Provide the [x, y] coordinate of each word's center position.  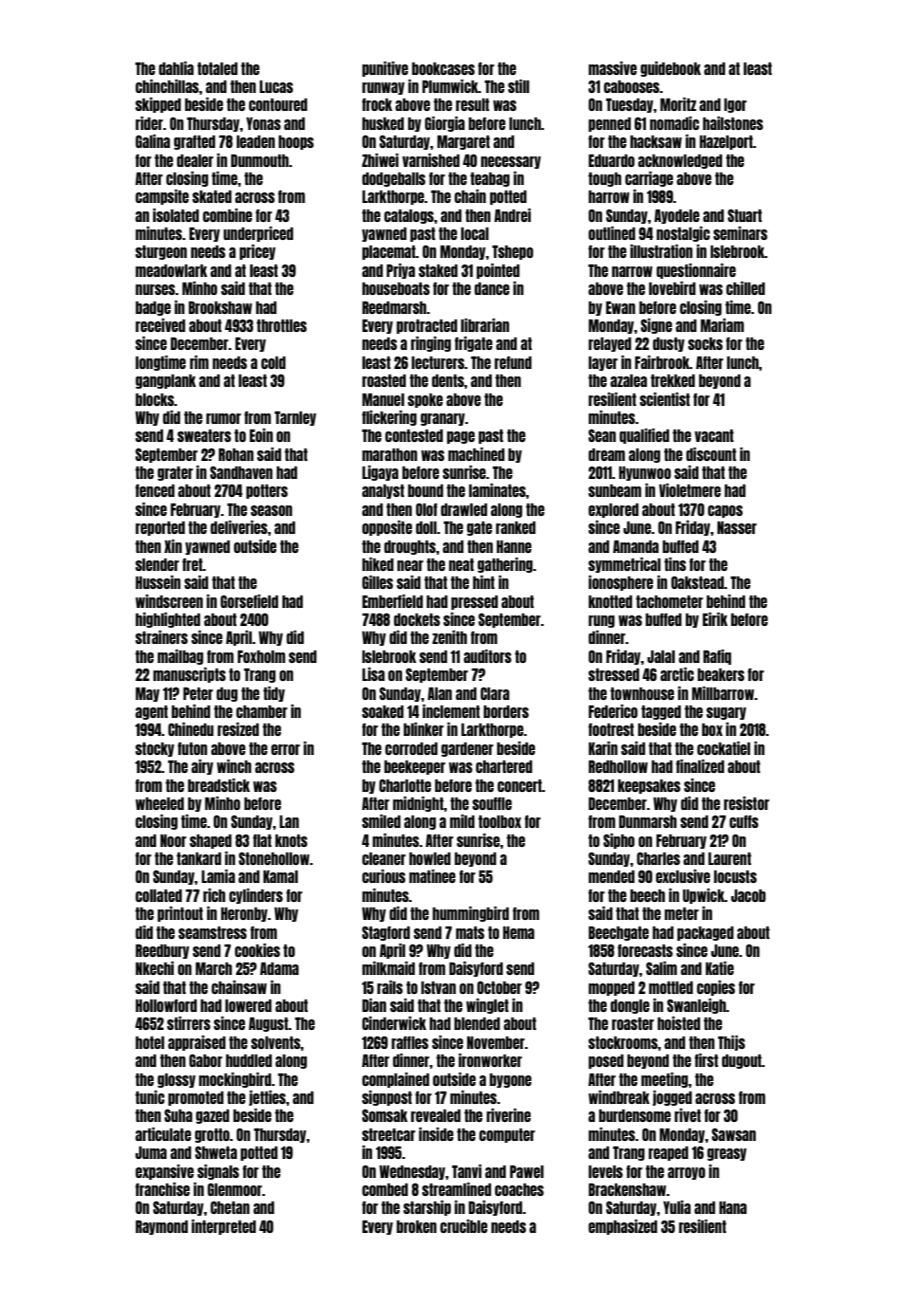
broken [417, 1226]
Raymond [162, 1227]
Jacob [748, 895]
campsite [162, 197]
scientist [665, 399]
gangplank [165, 381]
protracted [426, 326]
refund [513, 362]
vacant [714, 435]
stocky [154, 749]
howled [430, 858]
